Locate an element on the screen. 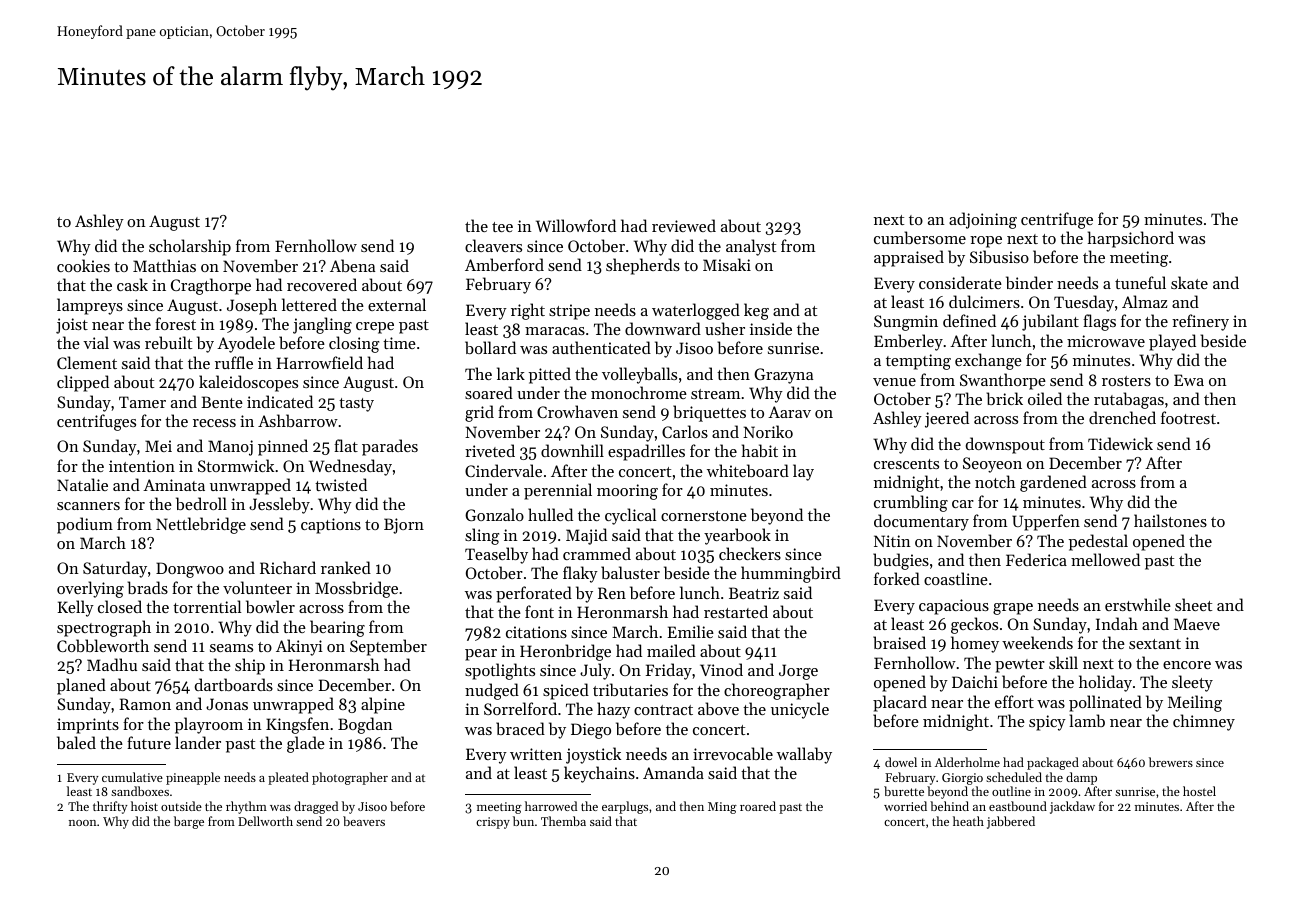  Themba is located at coordinates (563, 821).
